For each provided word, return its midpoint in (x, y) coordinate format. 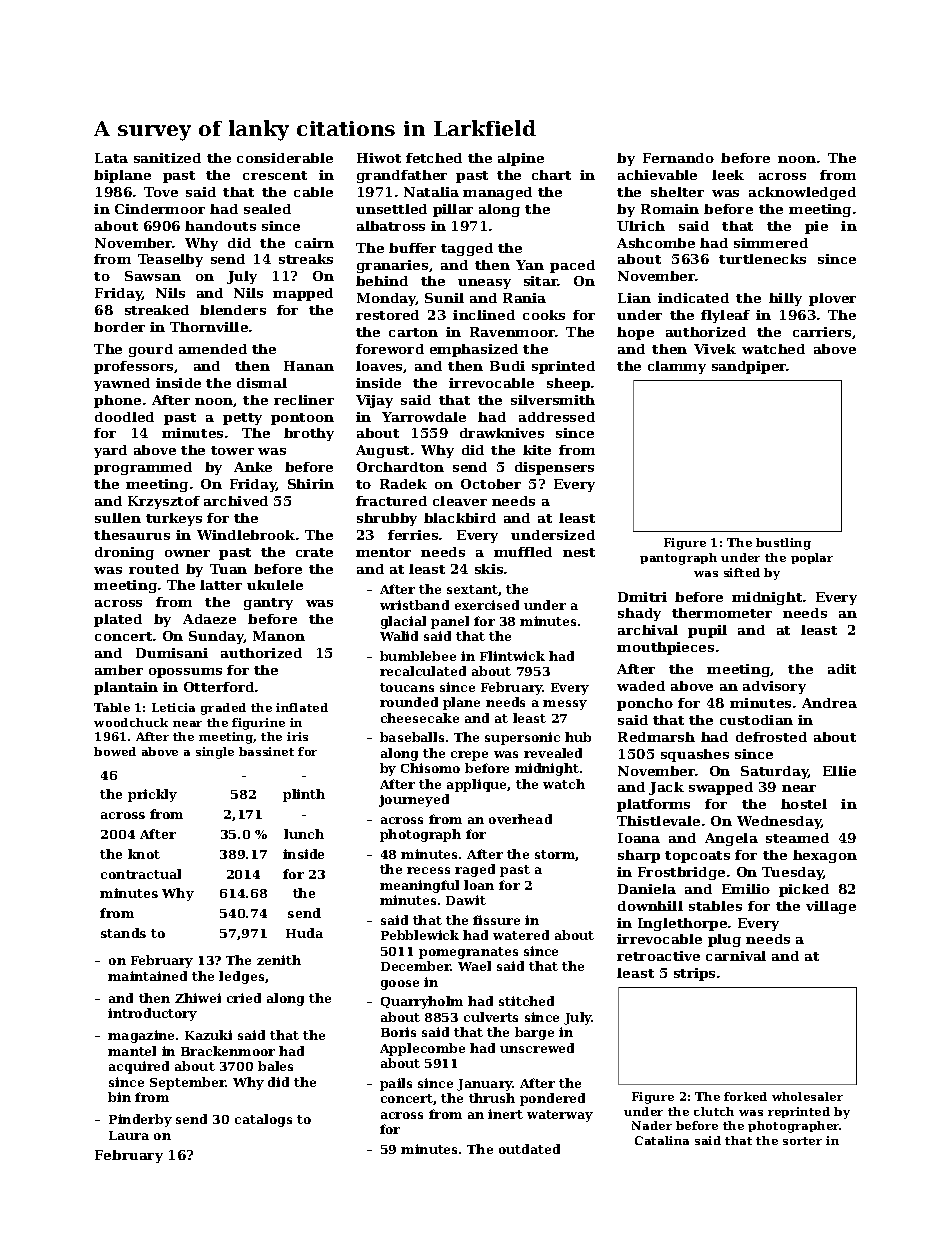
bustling (783, 544)
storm (555, 854)
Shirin (311, 484)
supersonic (522, 738)
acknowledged (802, 193)
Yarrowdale (424, 417)
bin (119, 1097)
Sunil (444, 298)
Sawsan (153, 276)
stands (123, 933)
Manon (279, 636)
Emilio (746, 889)
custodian (756, 720)
